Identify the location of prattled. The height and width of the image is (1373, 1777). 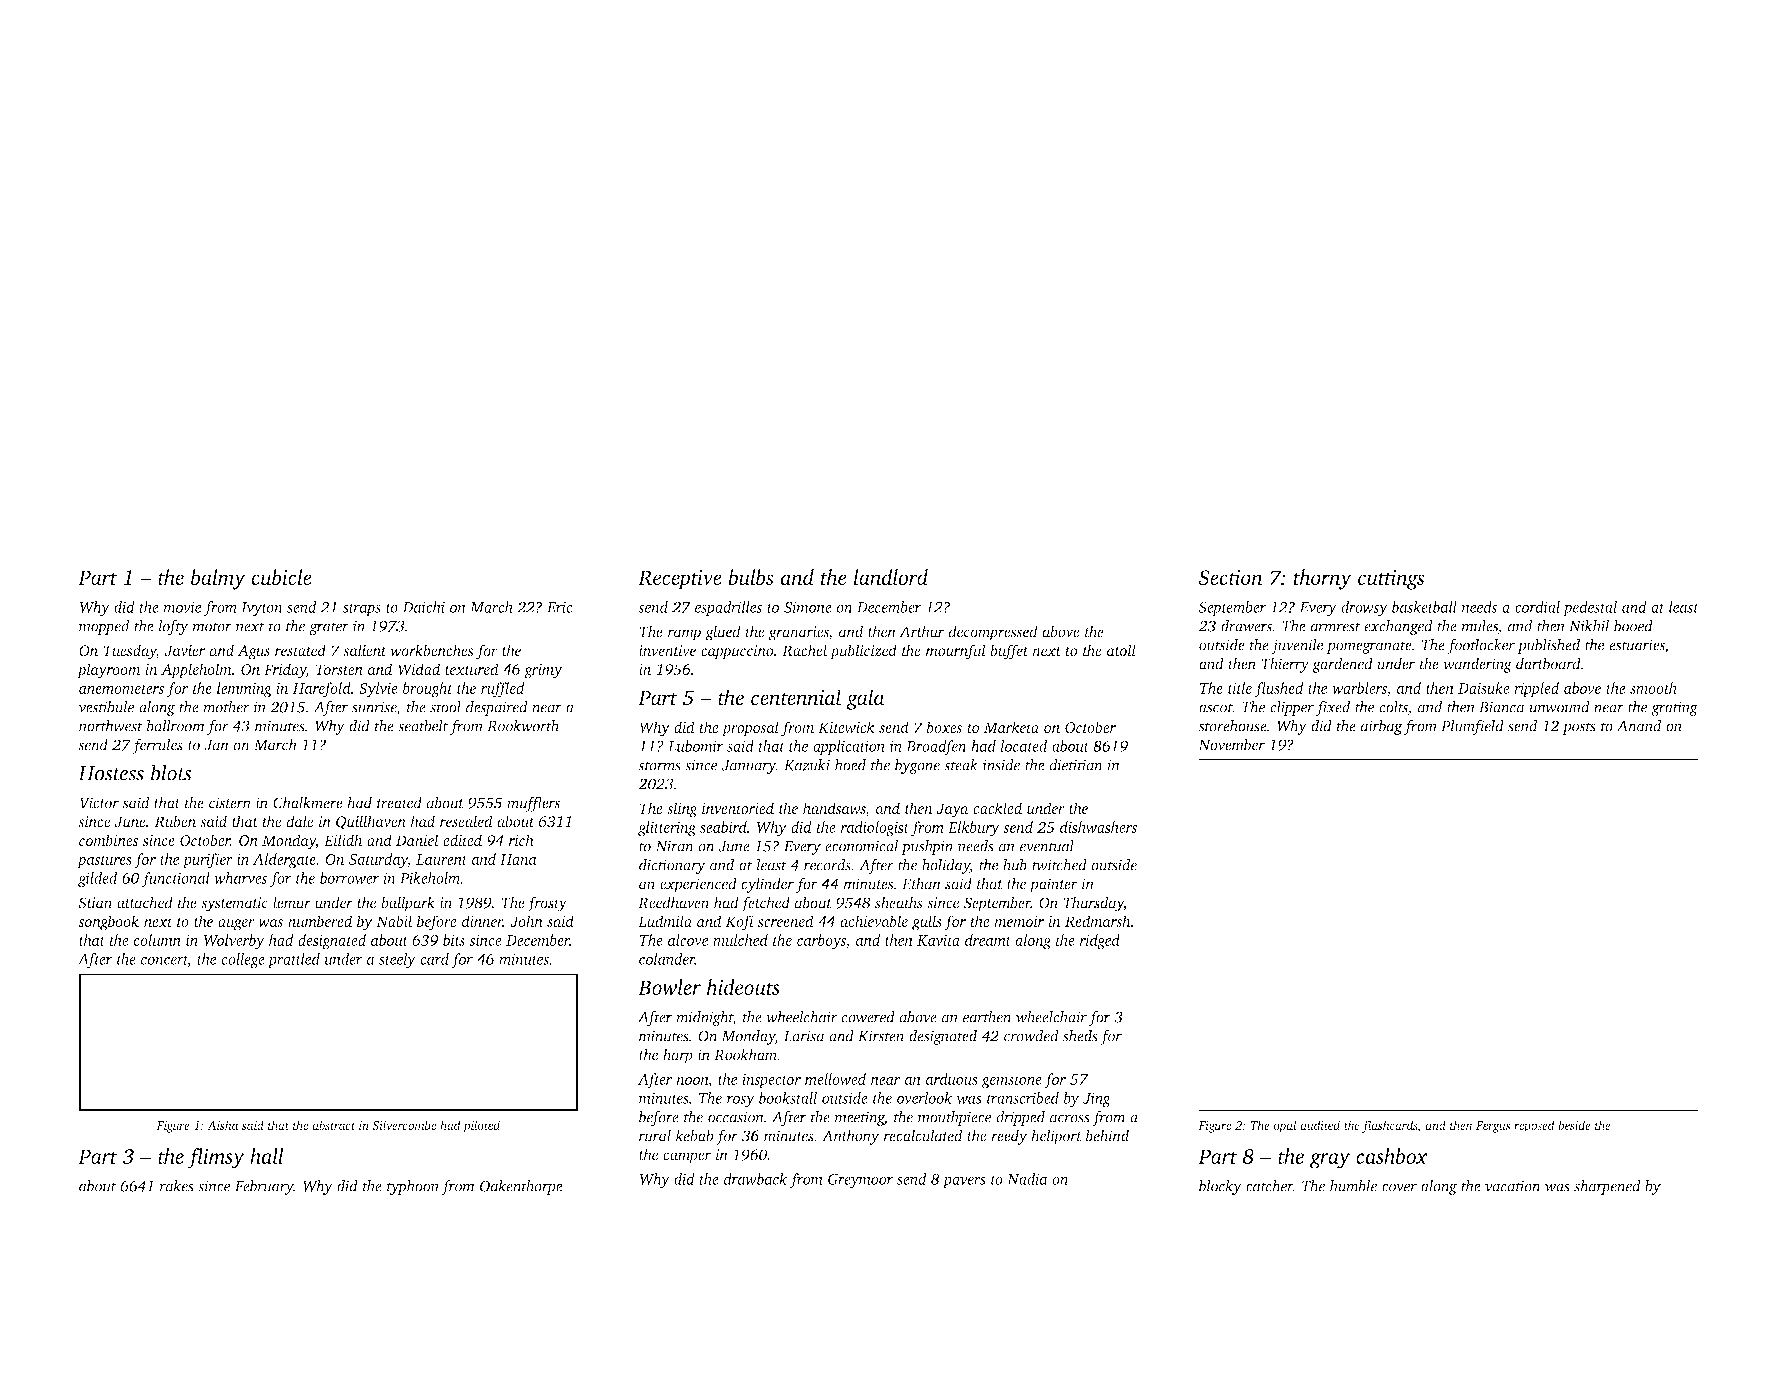
(293, 960).
